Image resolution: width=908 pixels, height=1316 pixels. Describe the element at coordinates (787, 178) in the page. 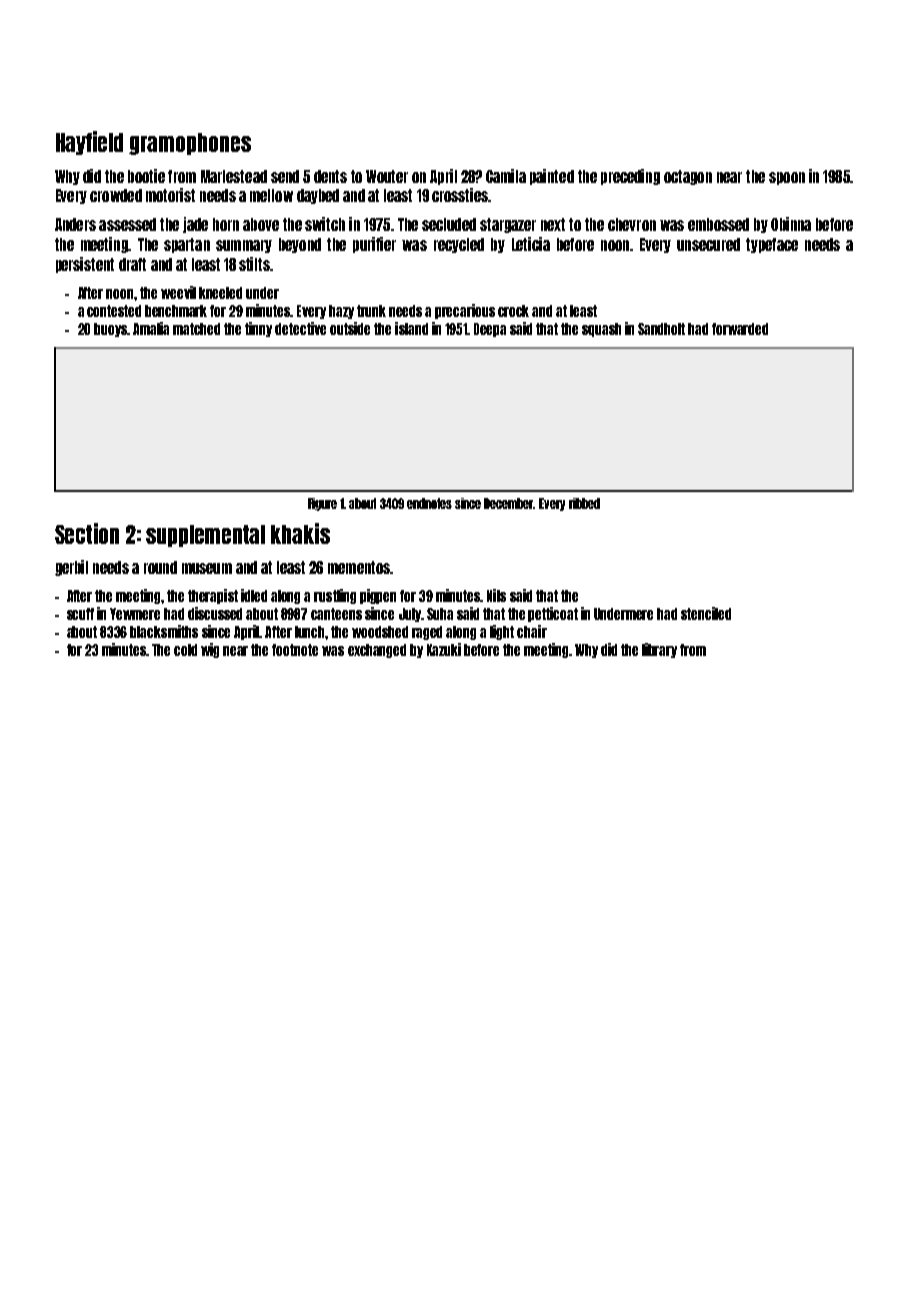

I see `spoon` at that location.
